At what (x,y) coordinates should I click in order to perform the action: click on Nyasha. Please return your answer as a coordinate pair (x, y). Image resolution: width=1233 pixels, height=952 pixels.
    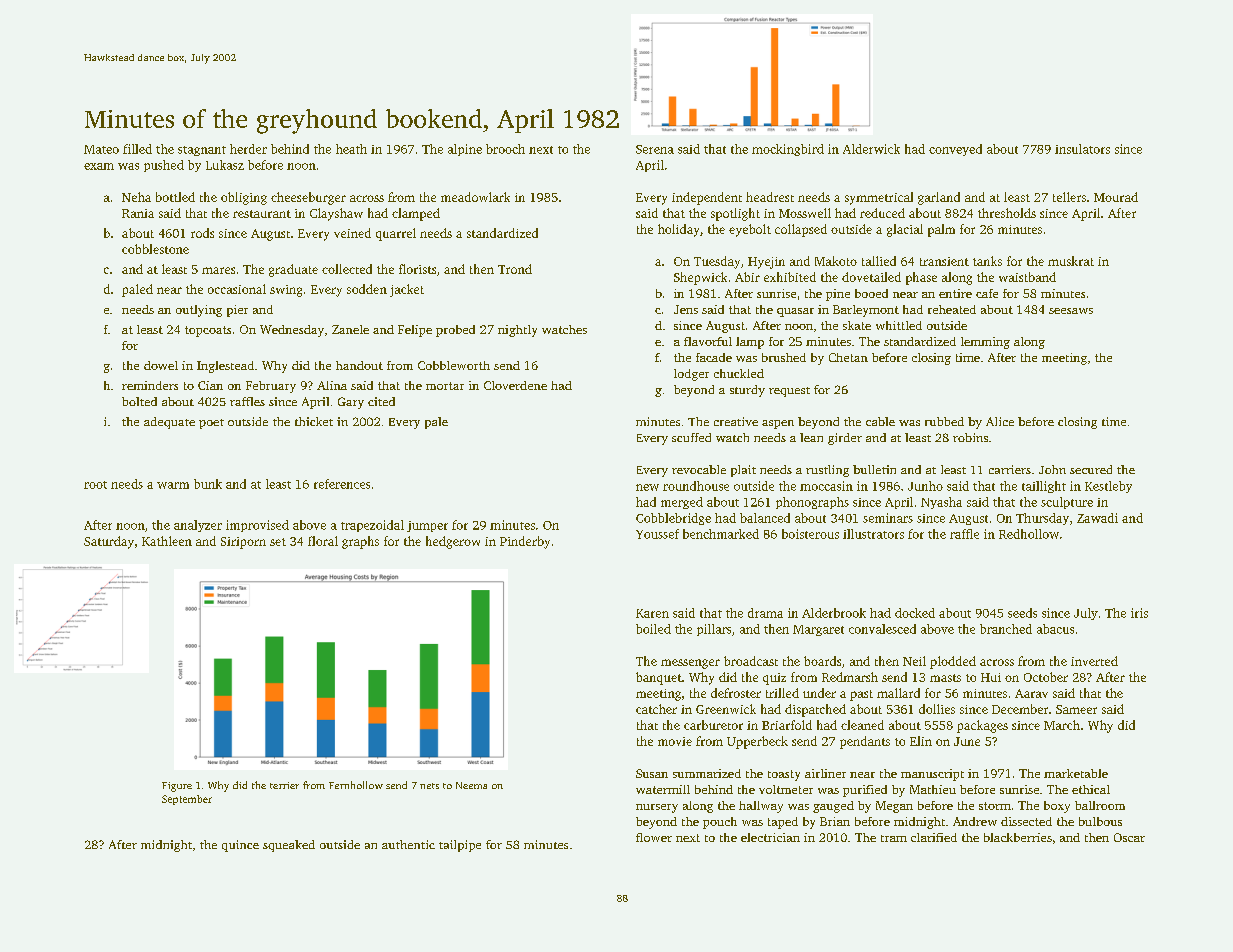
    Looking at the image, I should click on (941, 503).
